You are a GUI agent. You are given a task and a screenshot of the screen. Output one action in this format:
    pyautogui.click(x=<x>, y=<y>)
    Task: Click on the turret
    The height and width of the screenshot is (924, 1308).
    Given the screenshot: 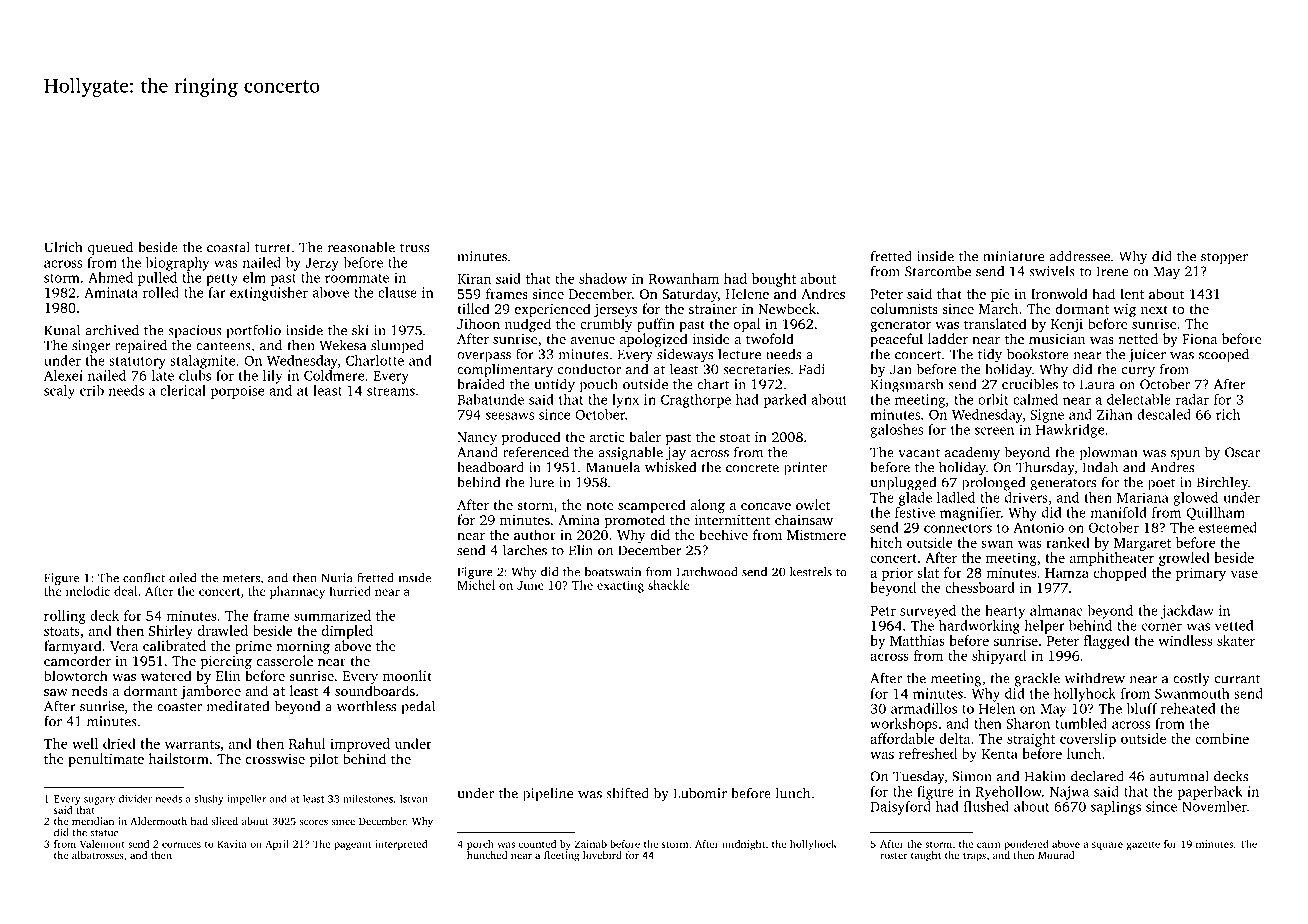 What is the action you would take?
    pyautogui.click(x=273, y=248)
